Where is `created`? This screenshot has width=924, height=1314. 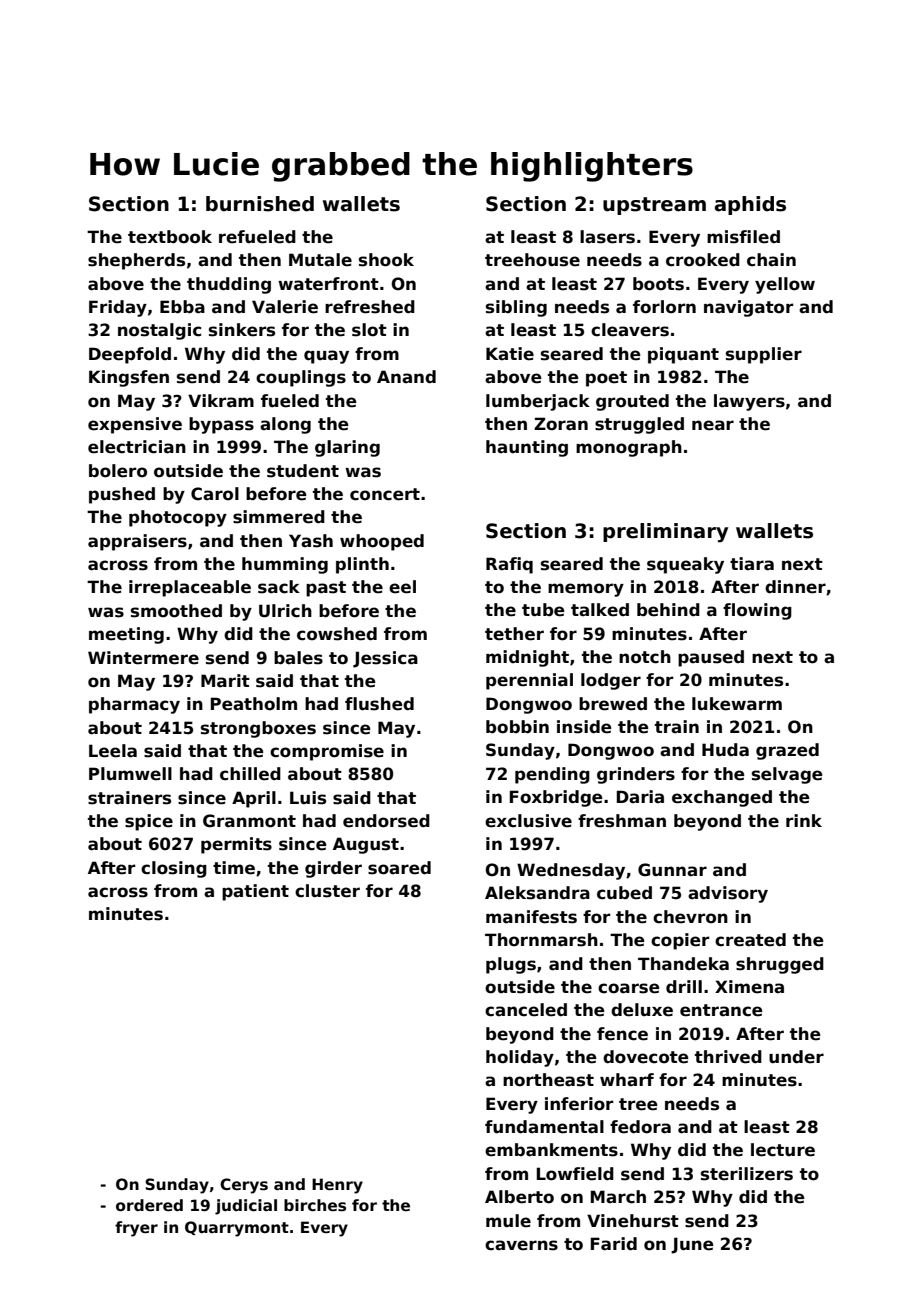 created is located at coordinates (750, 940).
